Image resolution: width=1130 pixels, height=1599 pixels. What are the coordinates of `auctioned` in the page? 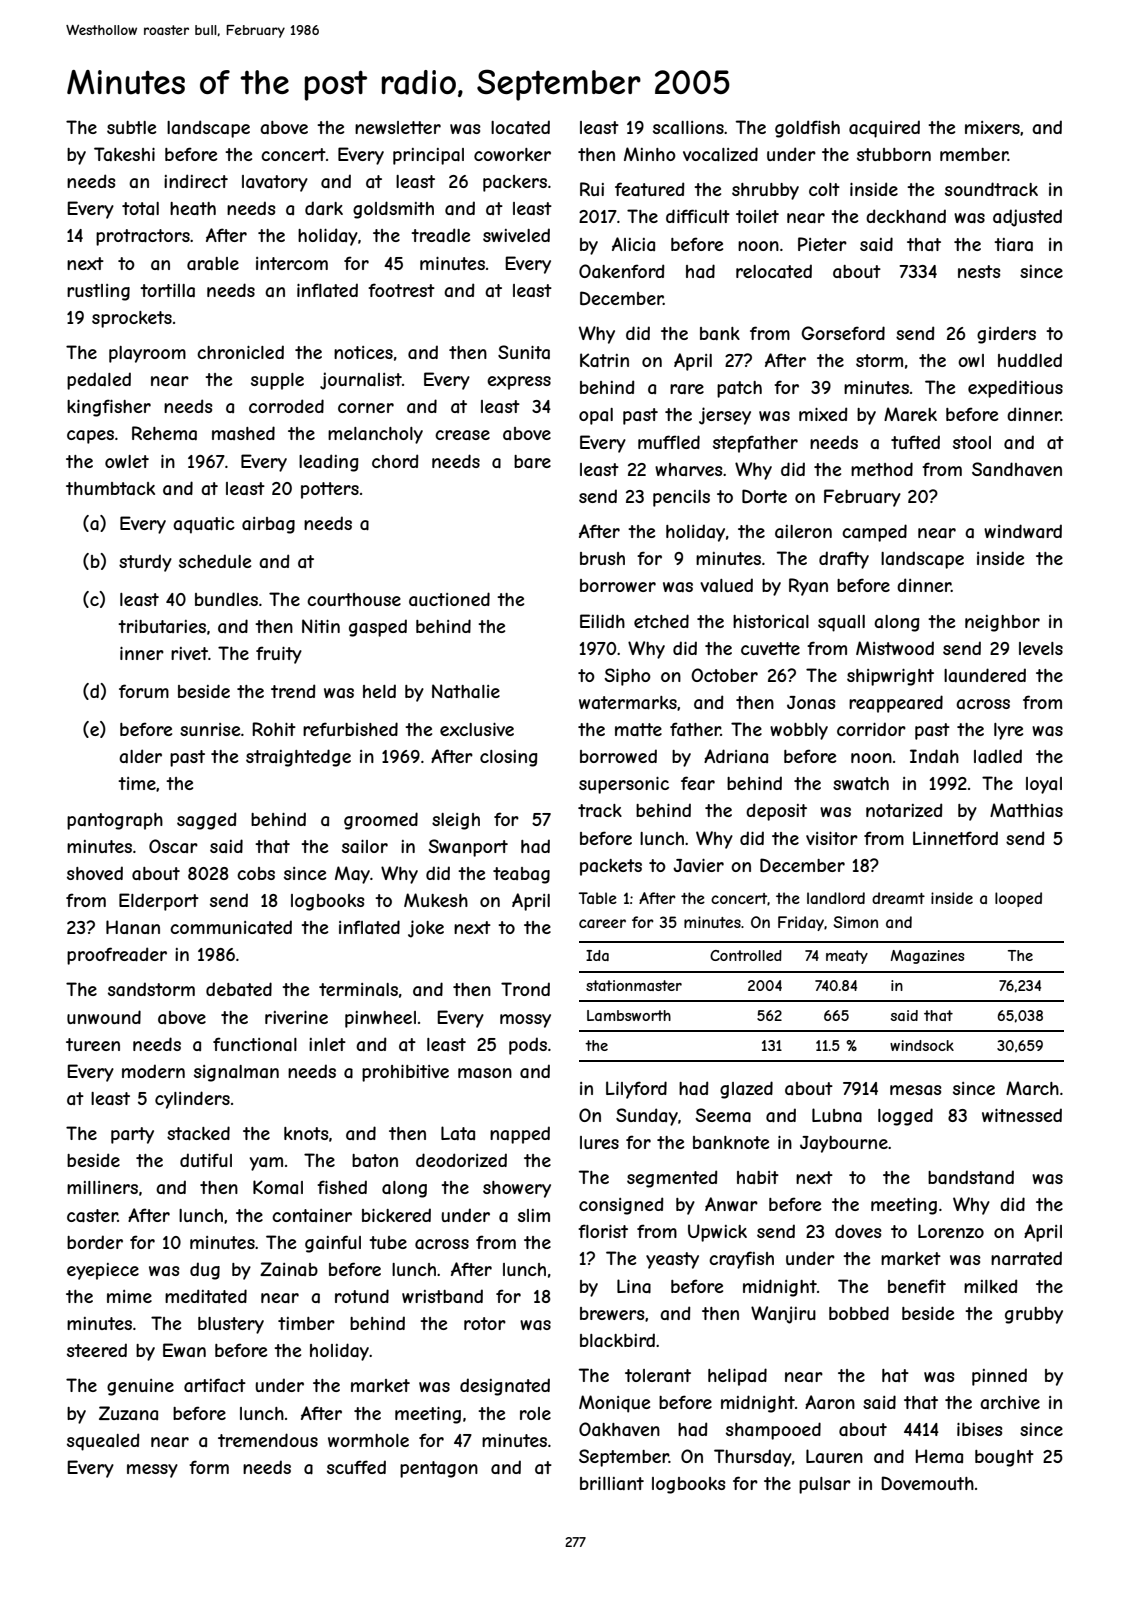 It's located at (449, 599).
